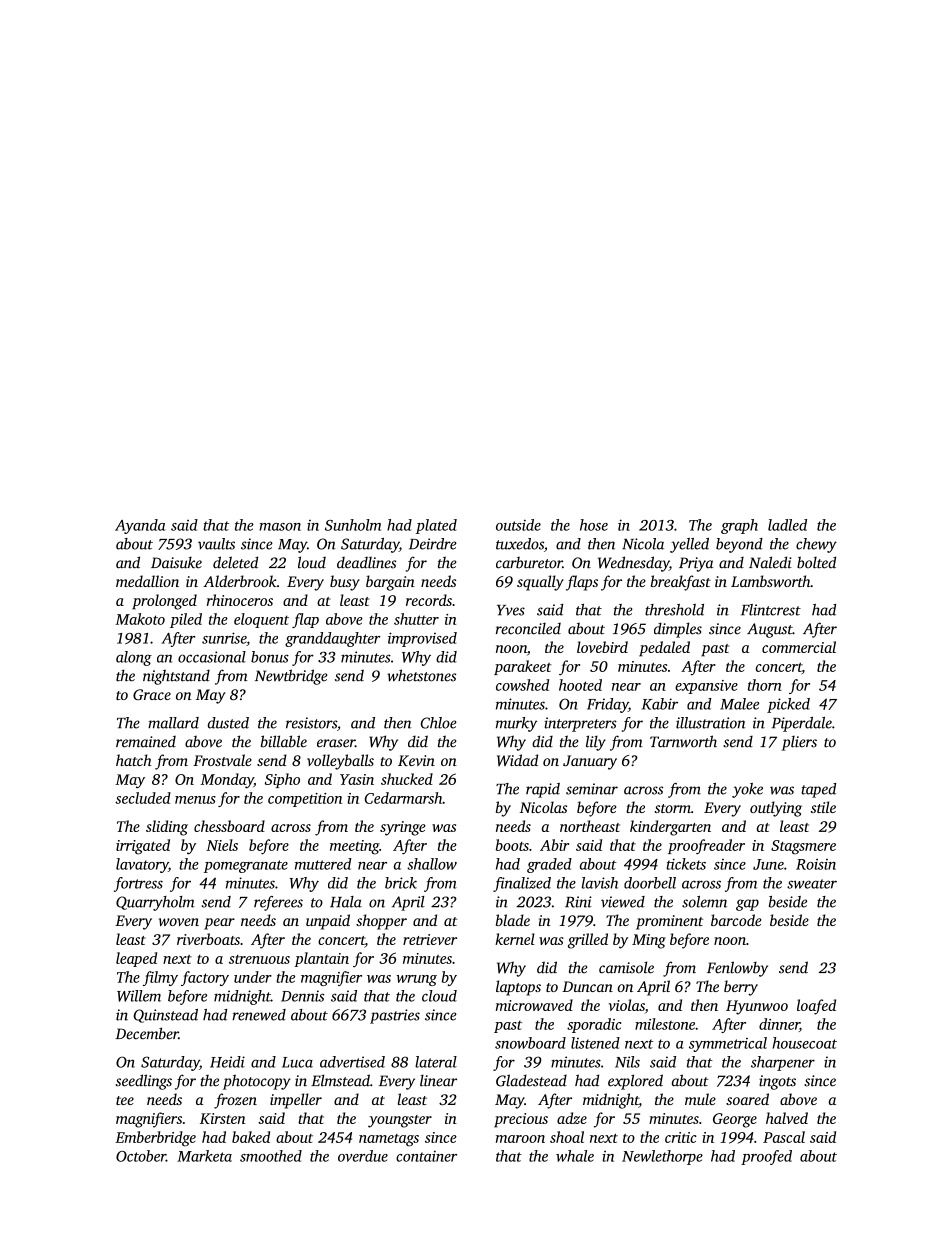 The image size is (952, 1233). I want to click on taped, so click(818, 790).
